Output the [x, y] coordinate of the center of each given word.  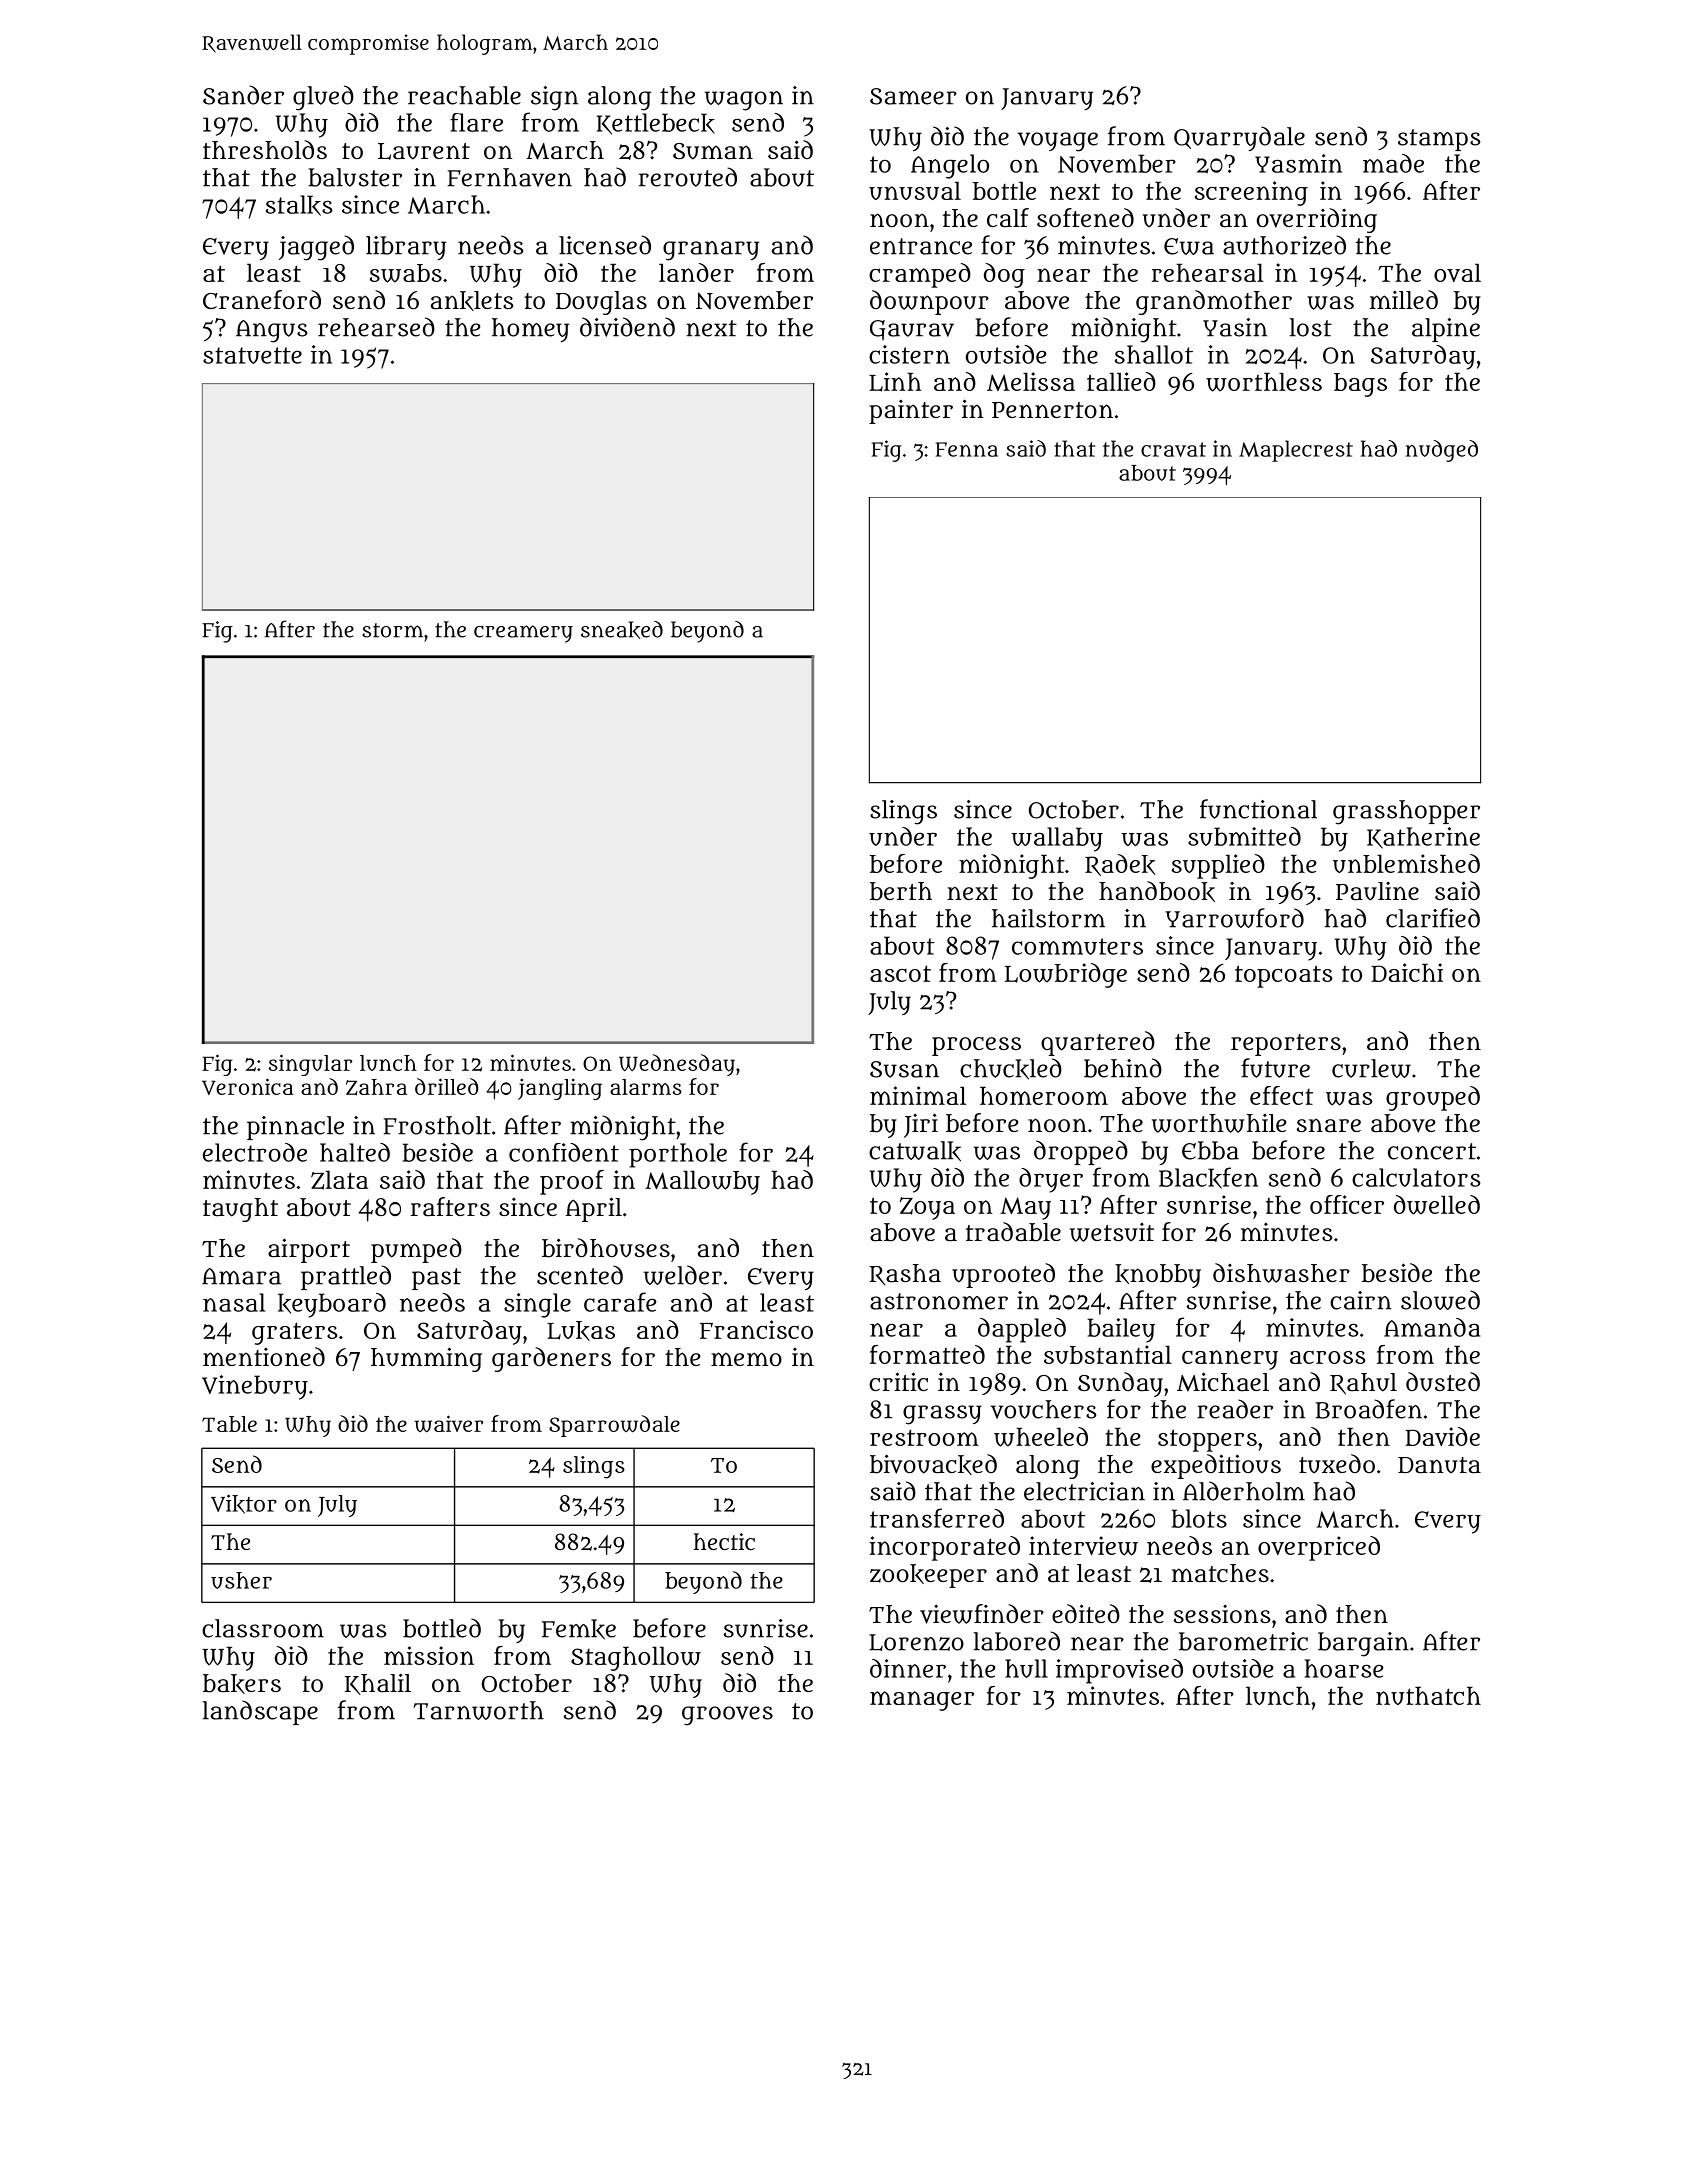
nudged [1442, 451]
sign [554, 98]
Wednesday [677, 1065]
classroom [263, 1628]
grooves [727, 1716]
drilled [447, 1086]
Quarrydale [1239, 138]
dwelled [1437, 1205]
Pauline [1377, 891]
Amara [241, 1276]
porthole [678, 1155]
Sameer [913, 96]
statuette [252, 355]
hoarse [1344, 1668]
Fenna [967, 449]
